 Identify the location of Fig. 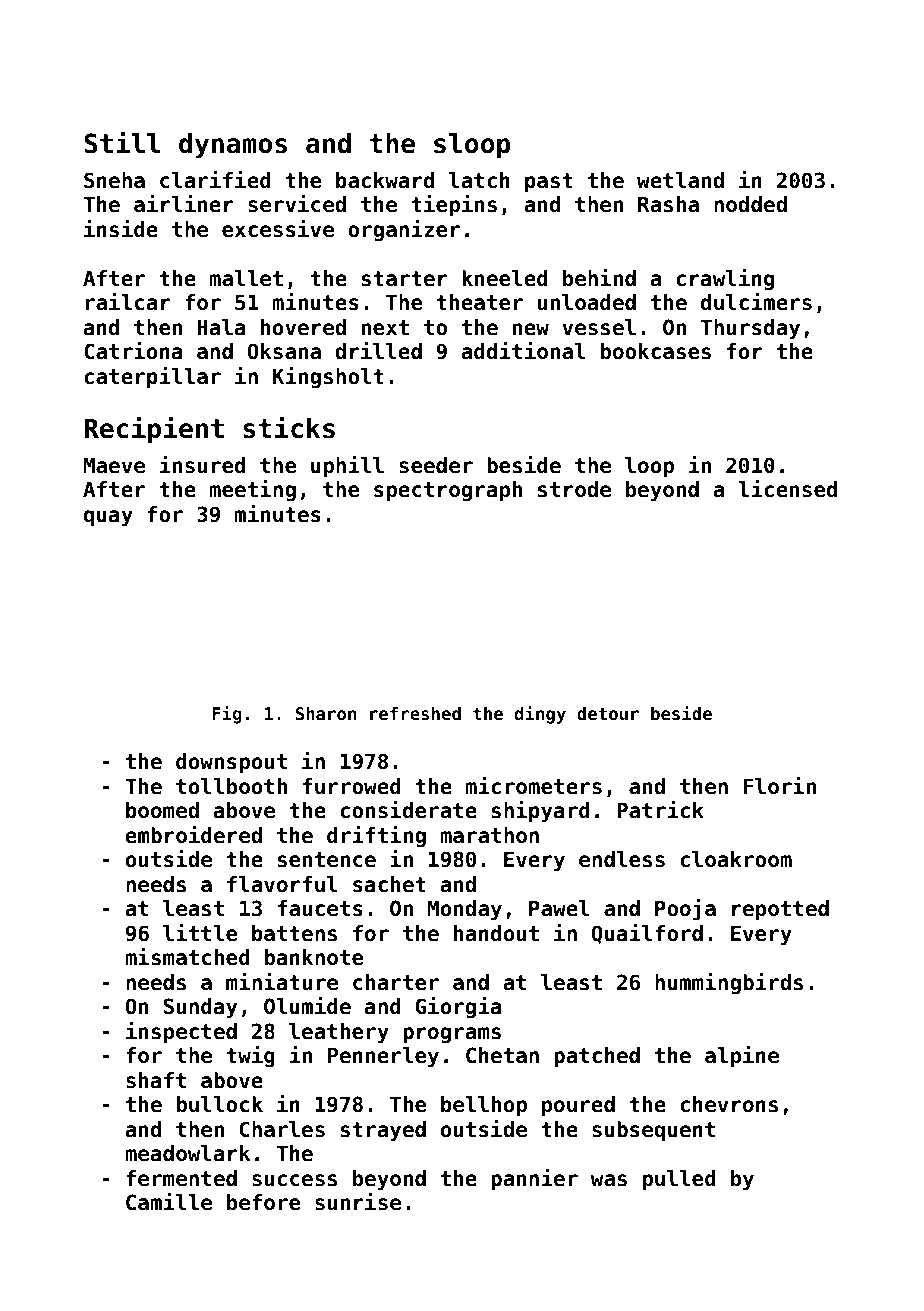
(227, 715).
